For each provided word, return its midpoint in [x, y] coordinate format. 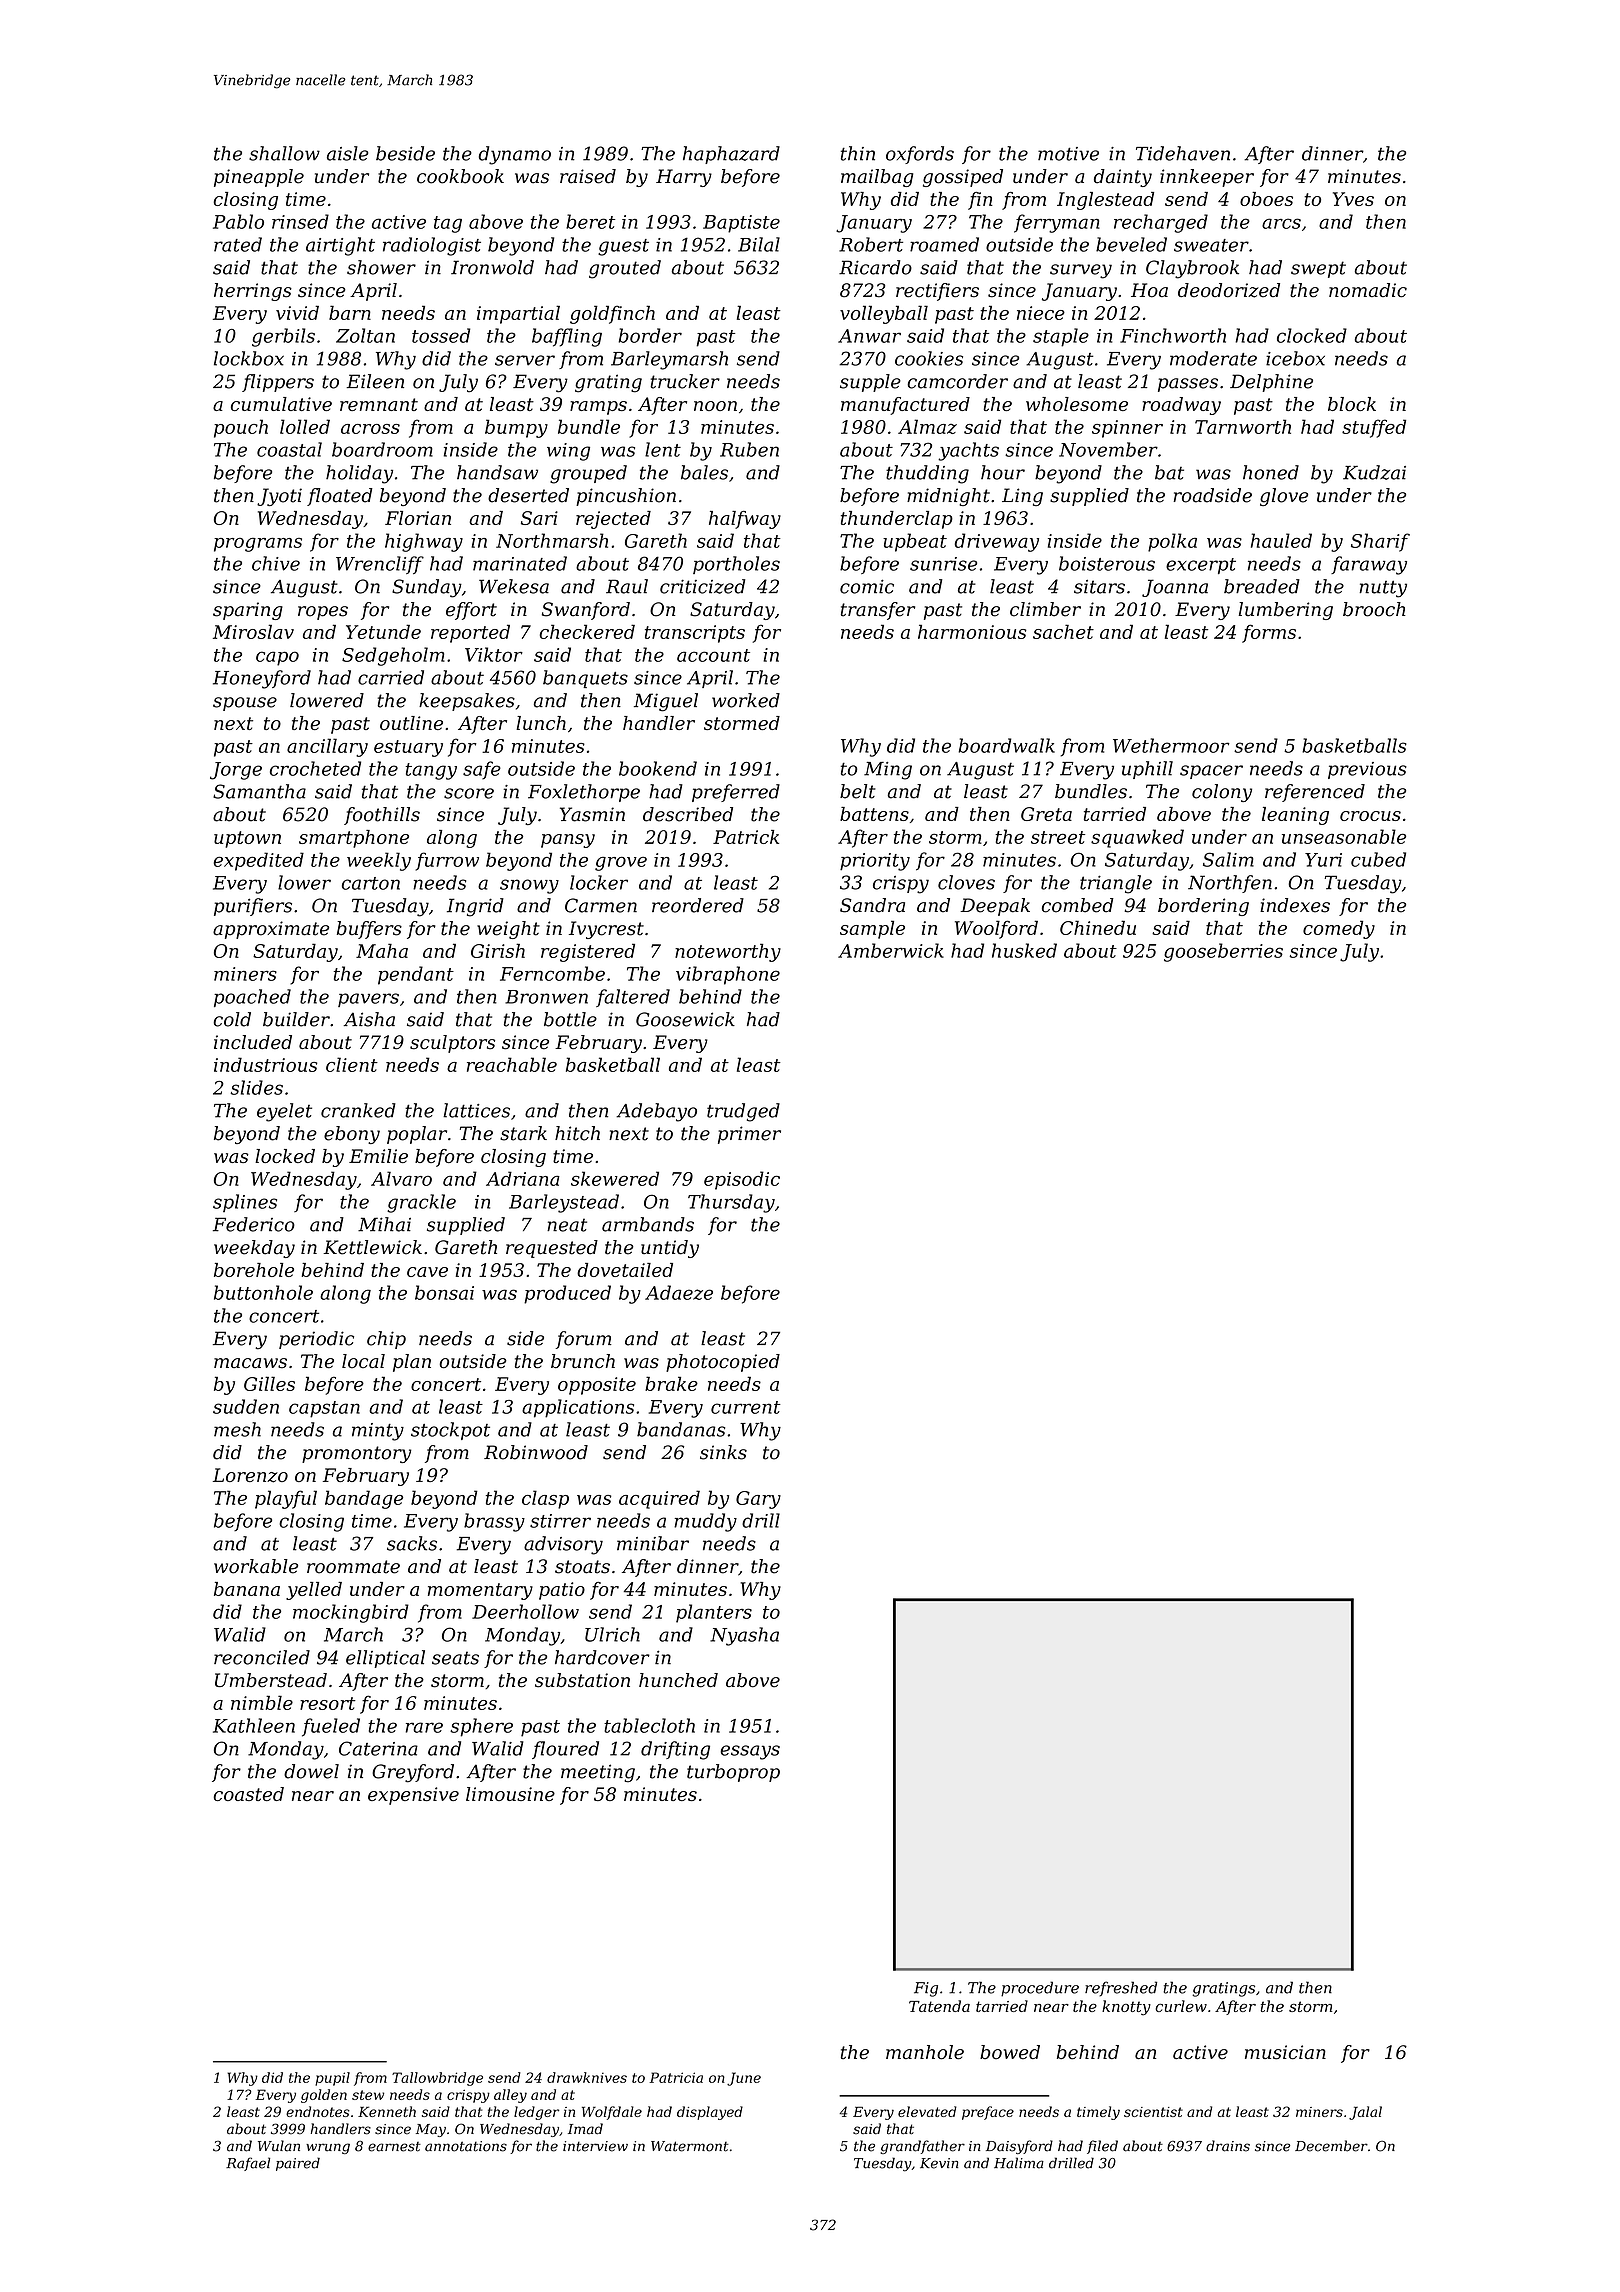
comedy [1339, 929]
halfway [745, 520]
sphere [481, 1727]
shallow [284, 153]
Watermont [690, 2146]
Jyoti [279, 497]
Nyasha [744, 1636]
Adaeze [679, 1292]
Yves [1353, 199]
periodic [316, 1340]
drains [1228, 2146]
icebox [1295, 358]
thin [858, 153]
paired [298, 2164]
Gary [758, 1500]
